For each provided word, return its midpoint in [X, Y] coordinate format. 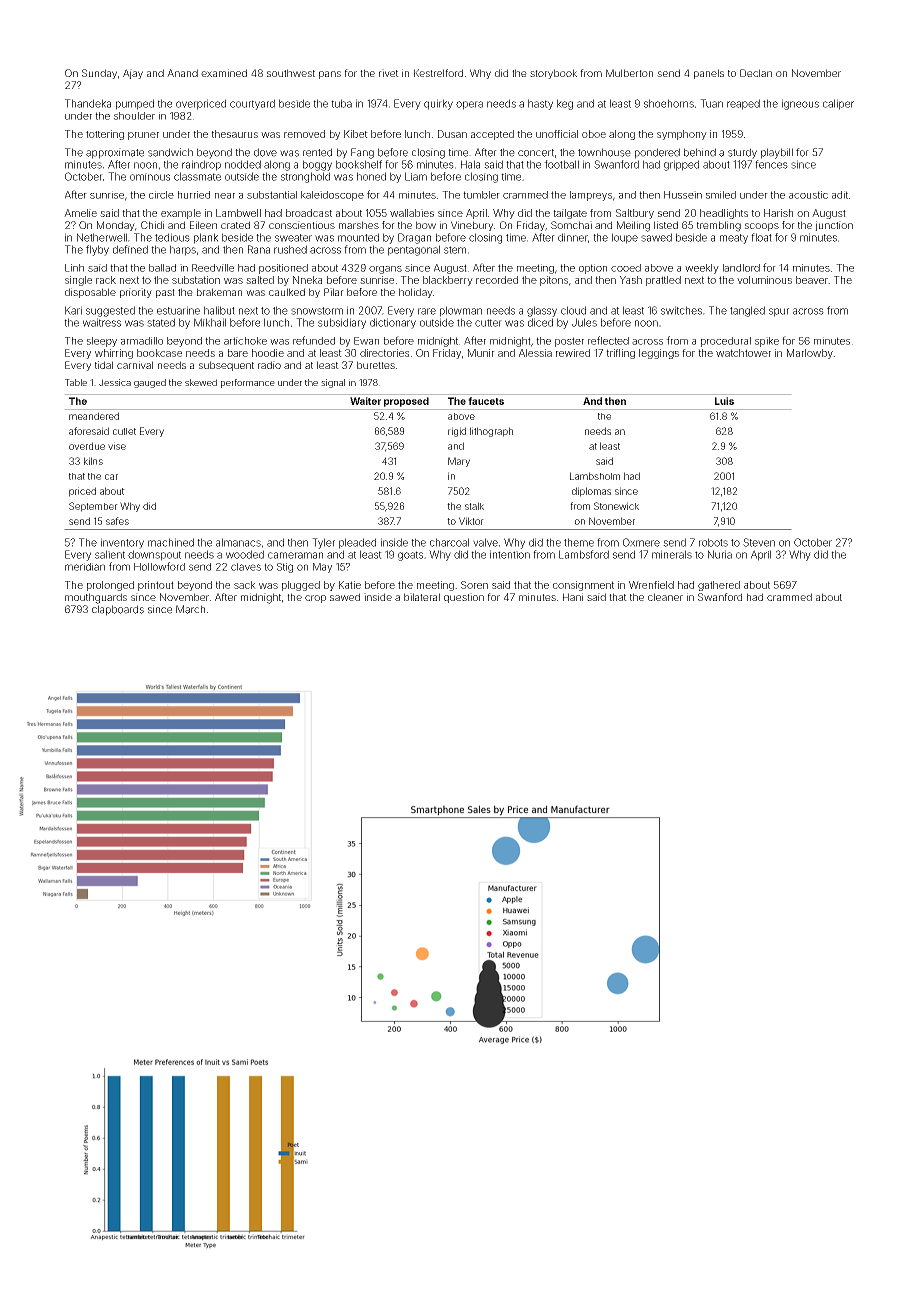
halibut [219, 310]
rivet [389, 73]
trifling [620, 354]
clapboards [118, 610]
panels [709, 74]
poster [569, 342]
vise [117, 446]
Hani [573, 597]
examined [224, 73]
